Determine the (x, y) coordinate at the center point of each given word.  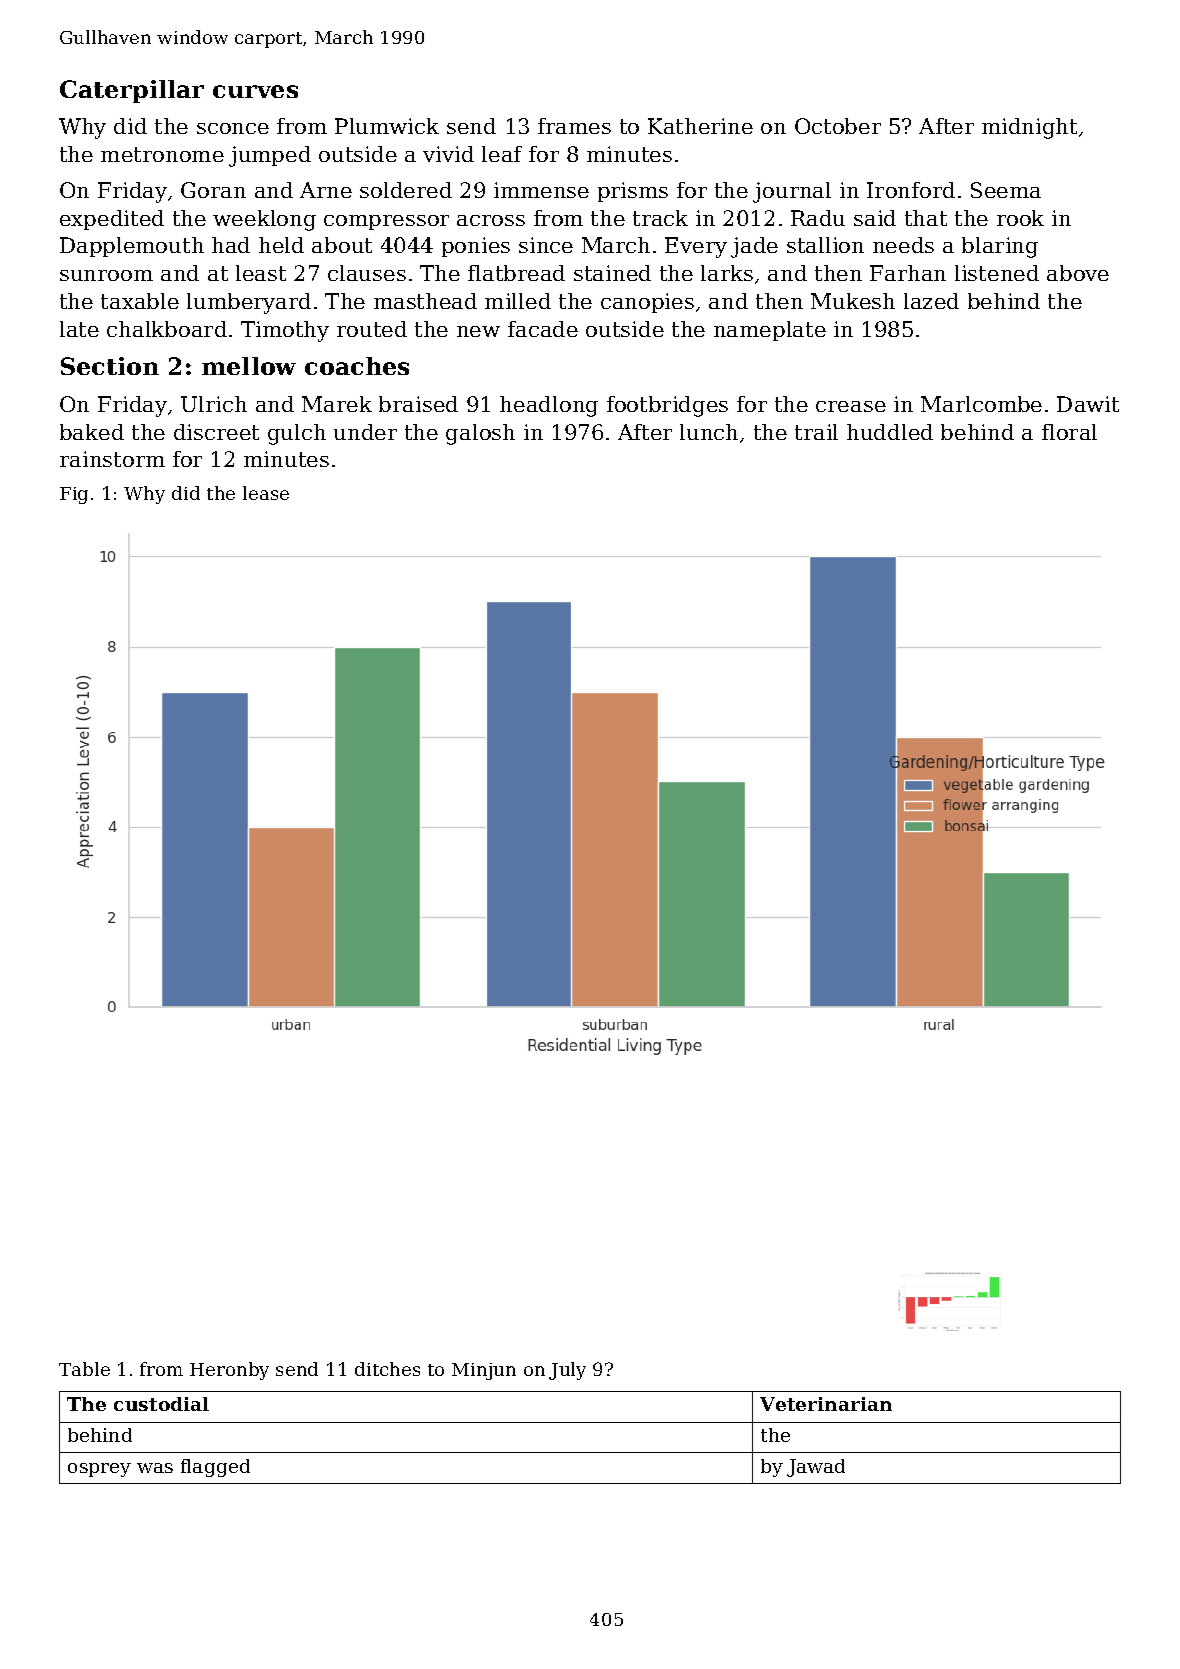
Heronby (229, 1371)
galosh (480, 434)
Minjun (484, 1371)
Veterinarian (826, 1404)
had (231, 245)
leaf (502, 154)
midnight (1029, 128)
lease (266, 493)
